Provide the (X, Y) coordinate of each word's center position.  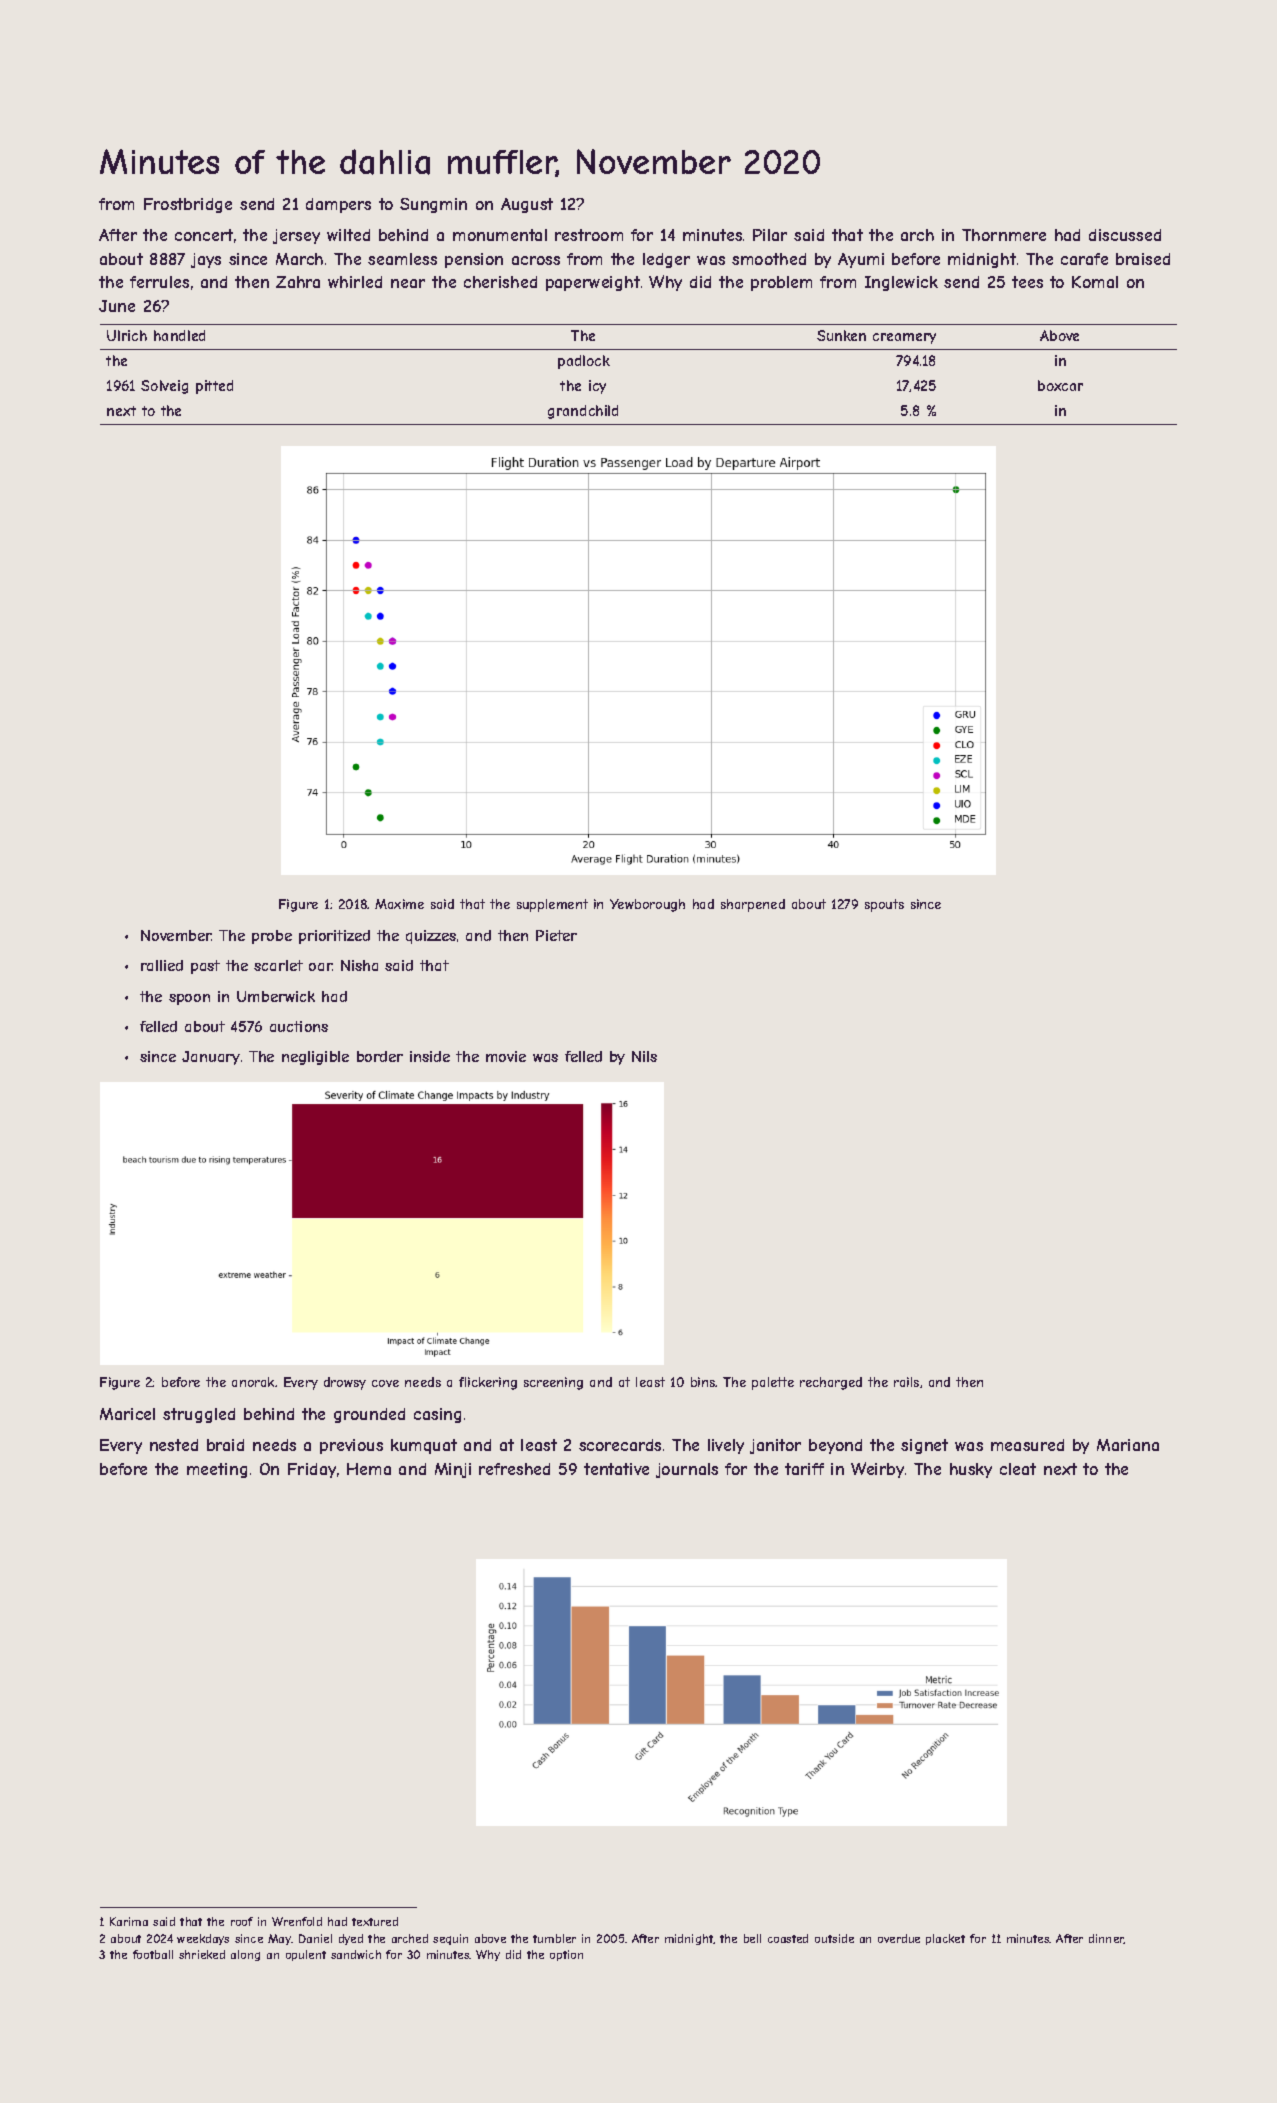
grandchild (583, 412)
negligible (315, 1058)
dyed (351, 1939)
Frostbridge (188, 205)
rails (906, 1382)
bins (703, 1382)
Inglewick (901, 283)
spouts (884, 905)
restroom (589, 235)
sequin (450, 1939)
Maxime (399, 904)
